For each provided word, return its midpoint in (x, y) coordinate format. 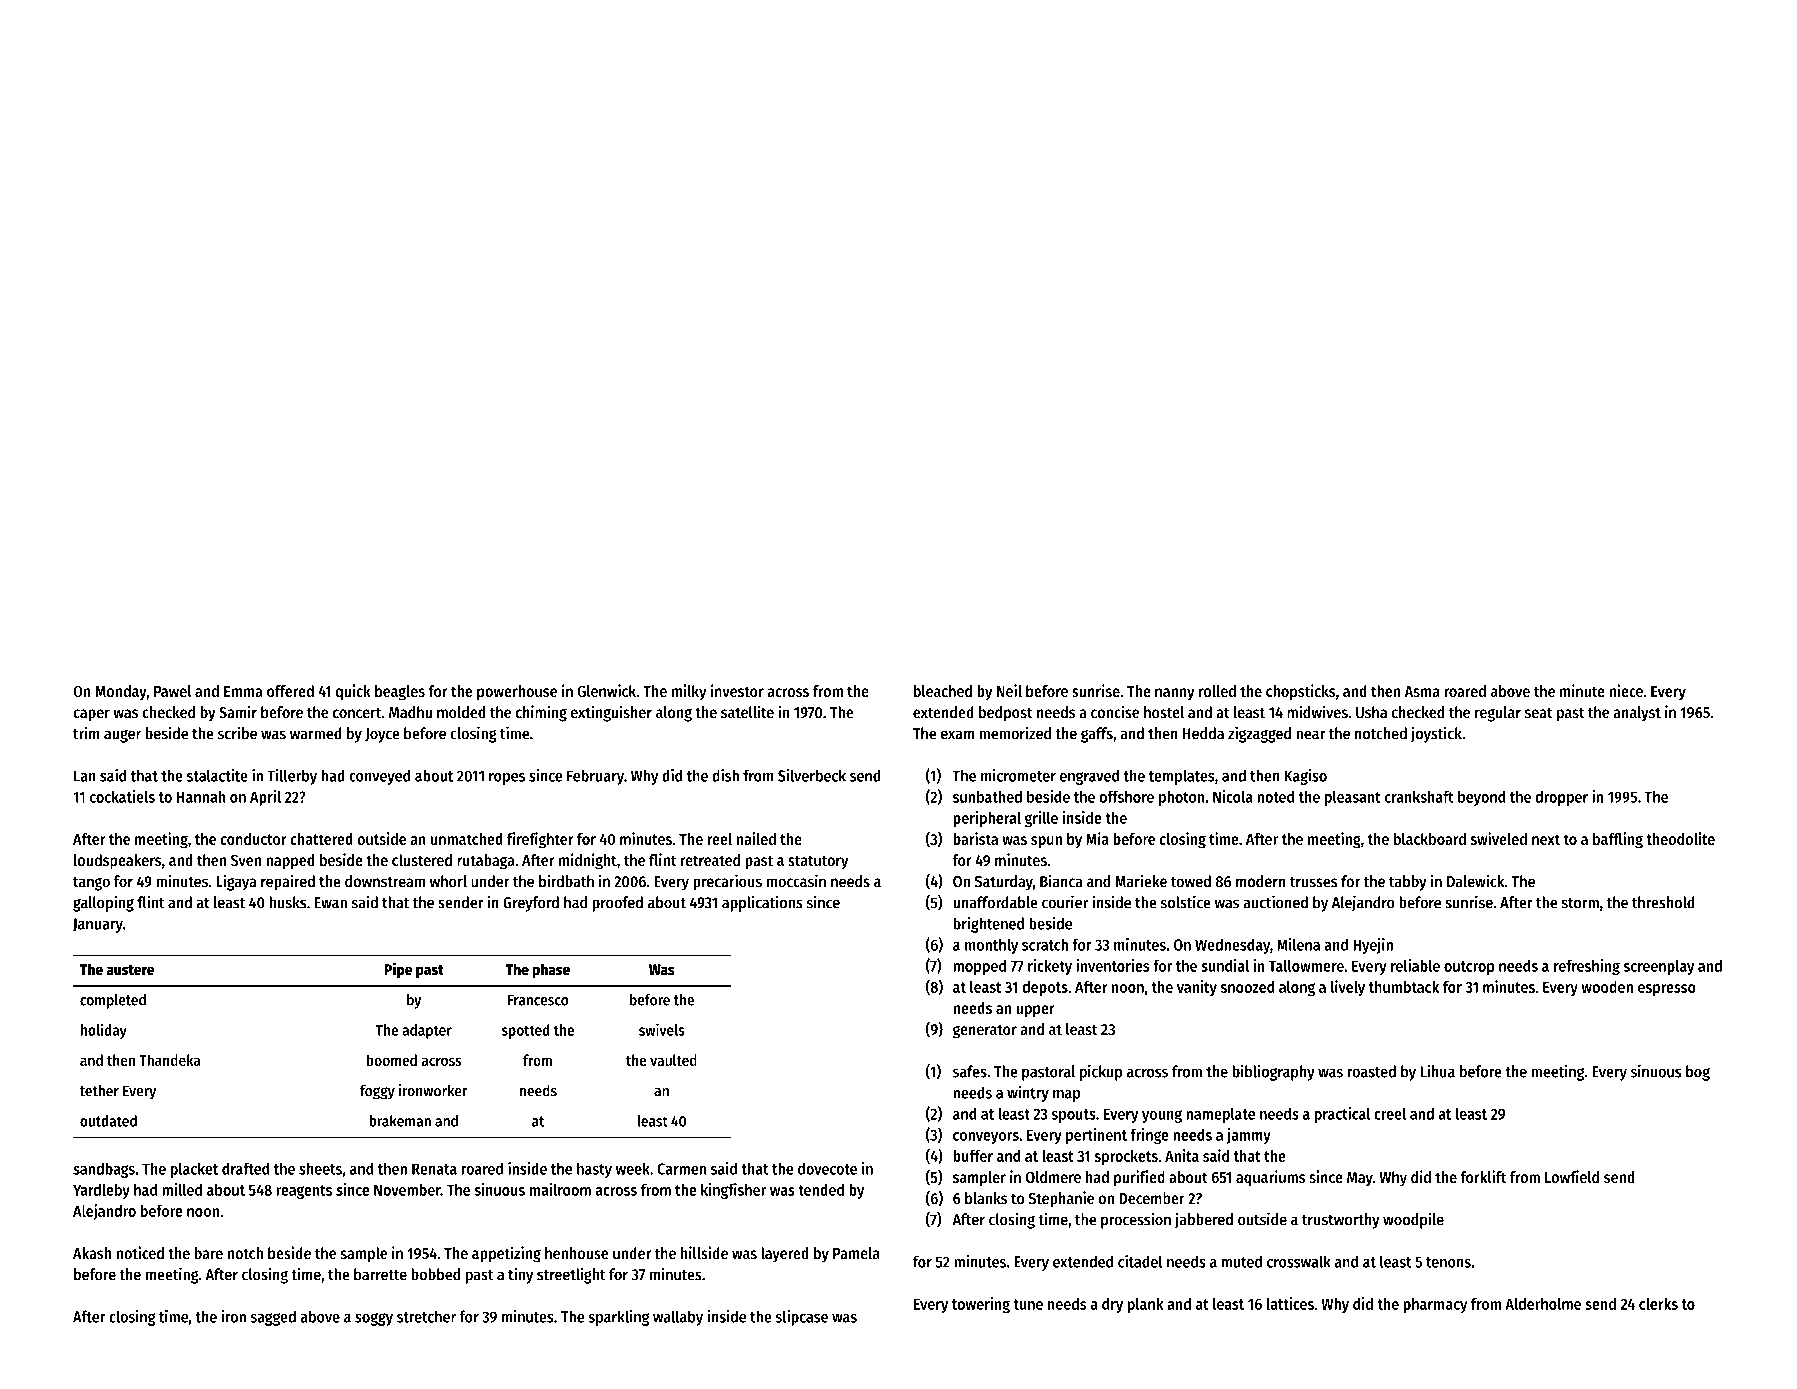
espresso (1667, 990)
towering (981, 1305)
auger (122, 736)
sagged (273, 1318)
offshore (1126, 796)
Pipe (398, 970)
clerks (1658, 1304)
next (1546, 839)
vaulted (673, 1060)
